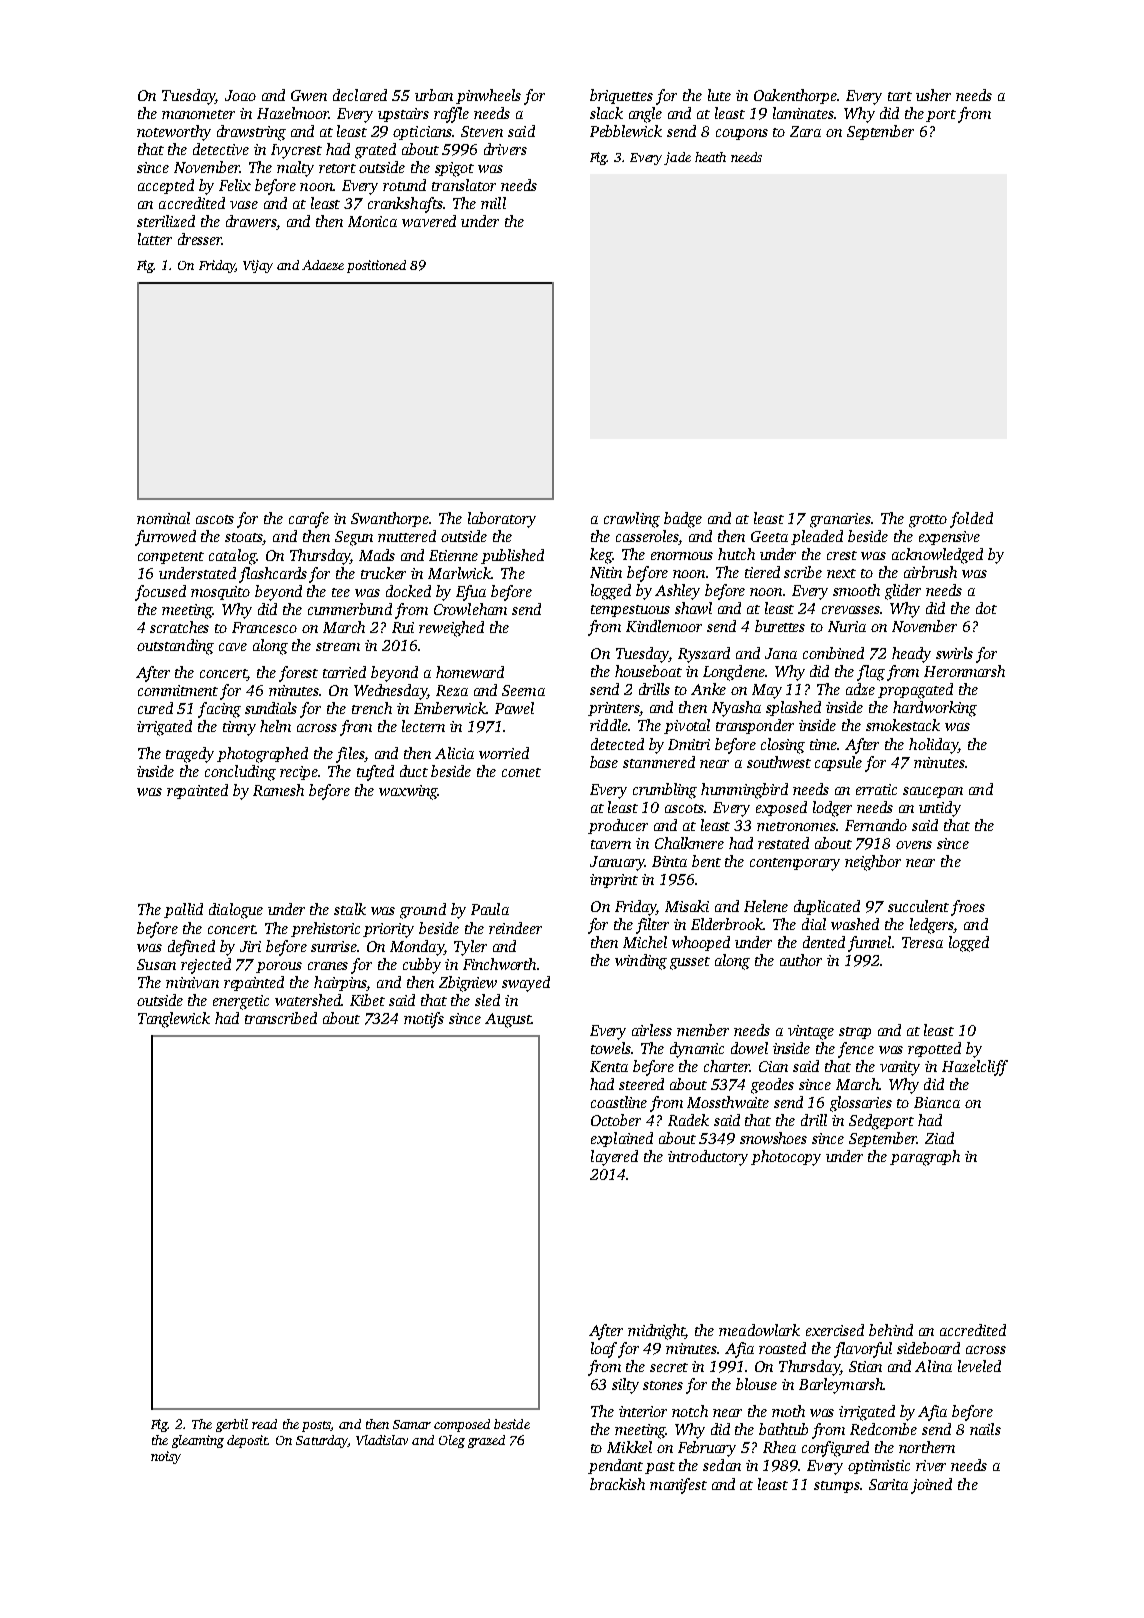 This image has width=1144, height=1618. I want to click on leveled, so click(979, 1366).
